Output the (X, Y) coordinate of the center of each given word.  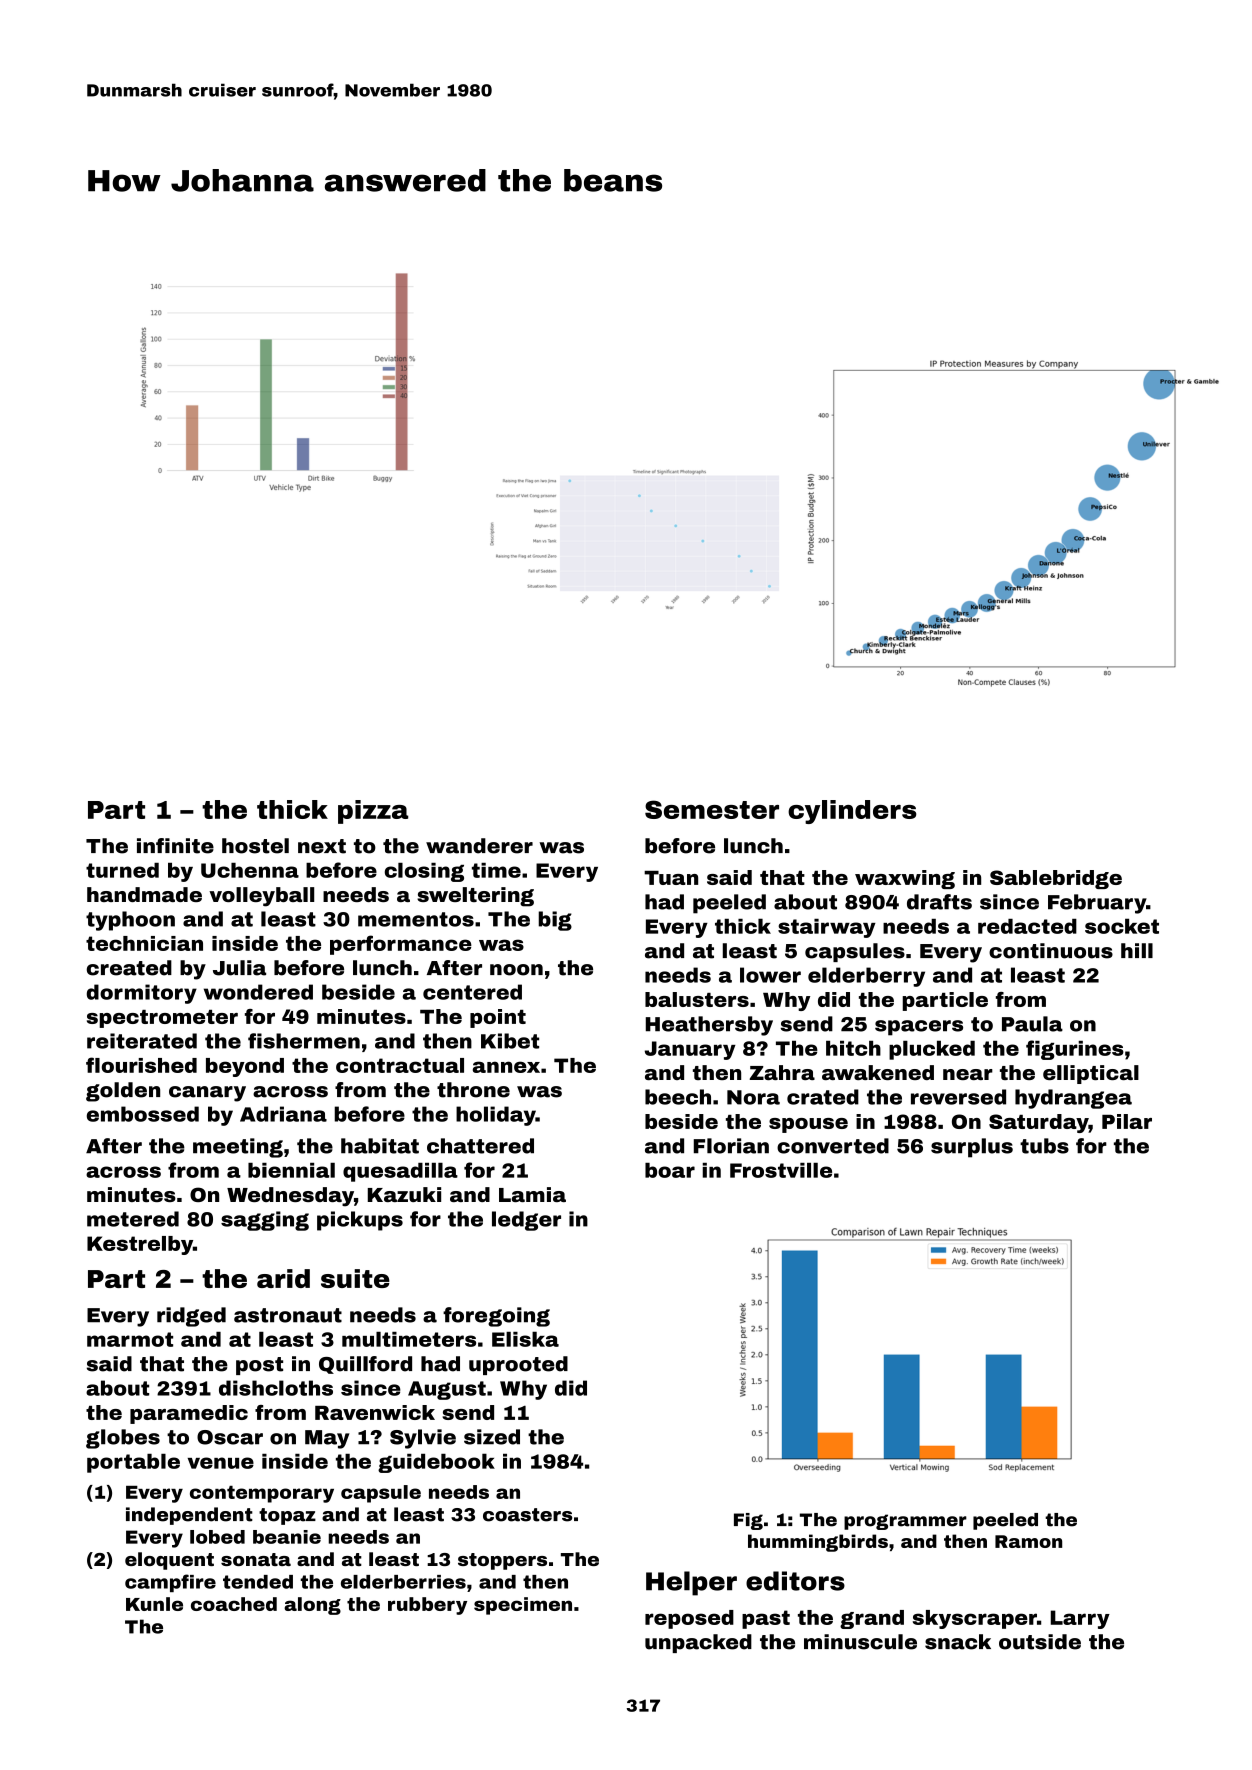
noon (516, 970)
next (322, 846)
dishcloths (276, 1388)
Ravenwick (375, 1412)
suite (355, 1278)
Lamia (532, 1194)
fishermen (304, 1041)
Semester (712, 809)
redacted (1027, 926)
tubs (1044, 1146)
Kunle (154, 1604)
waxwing (905, 879)
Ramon (1028, 1541)
